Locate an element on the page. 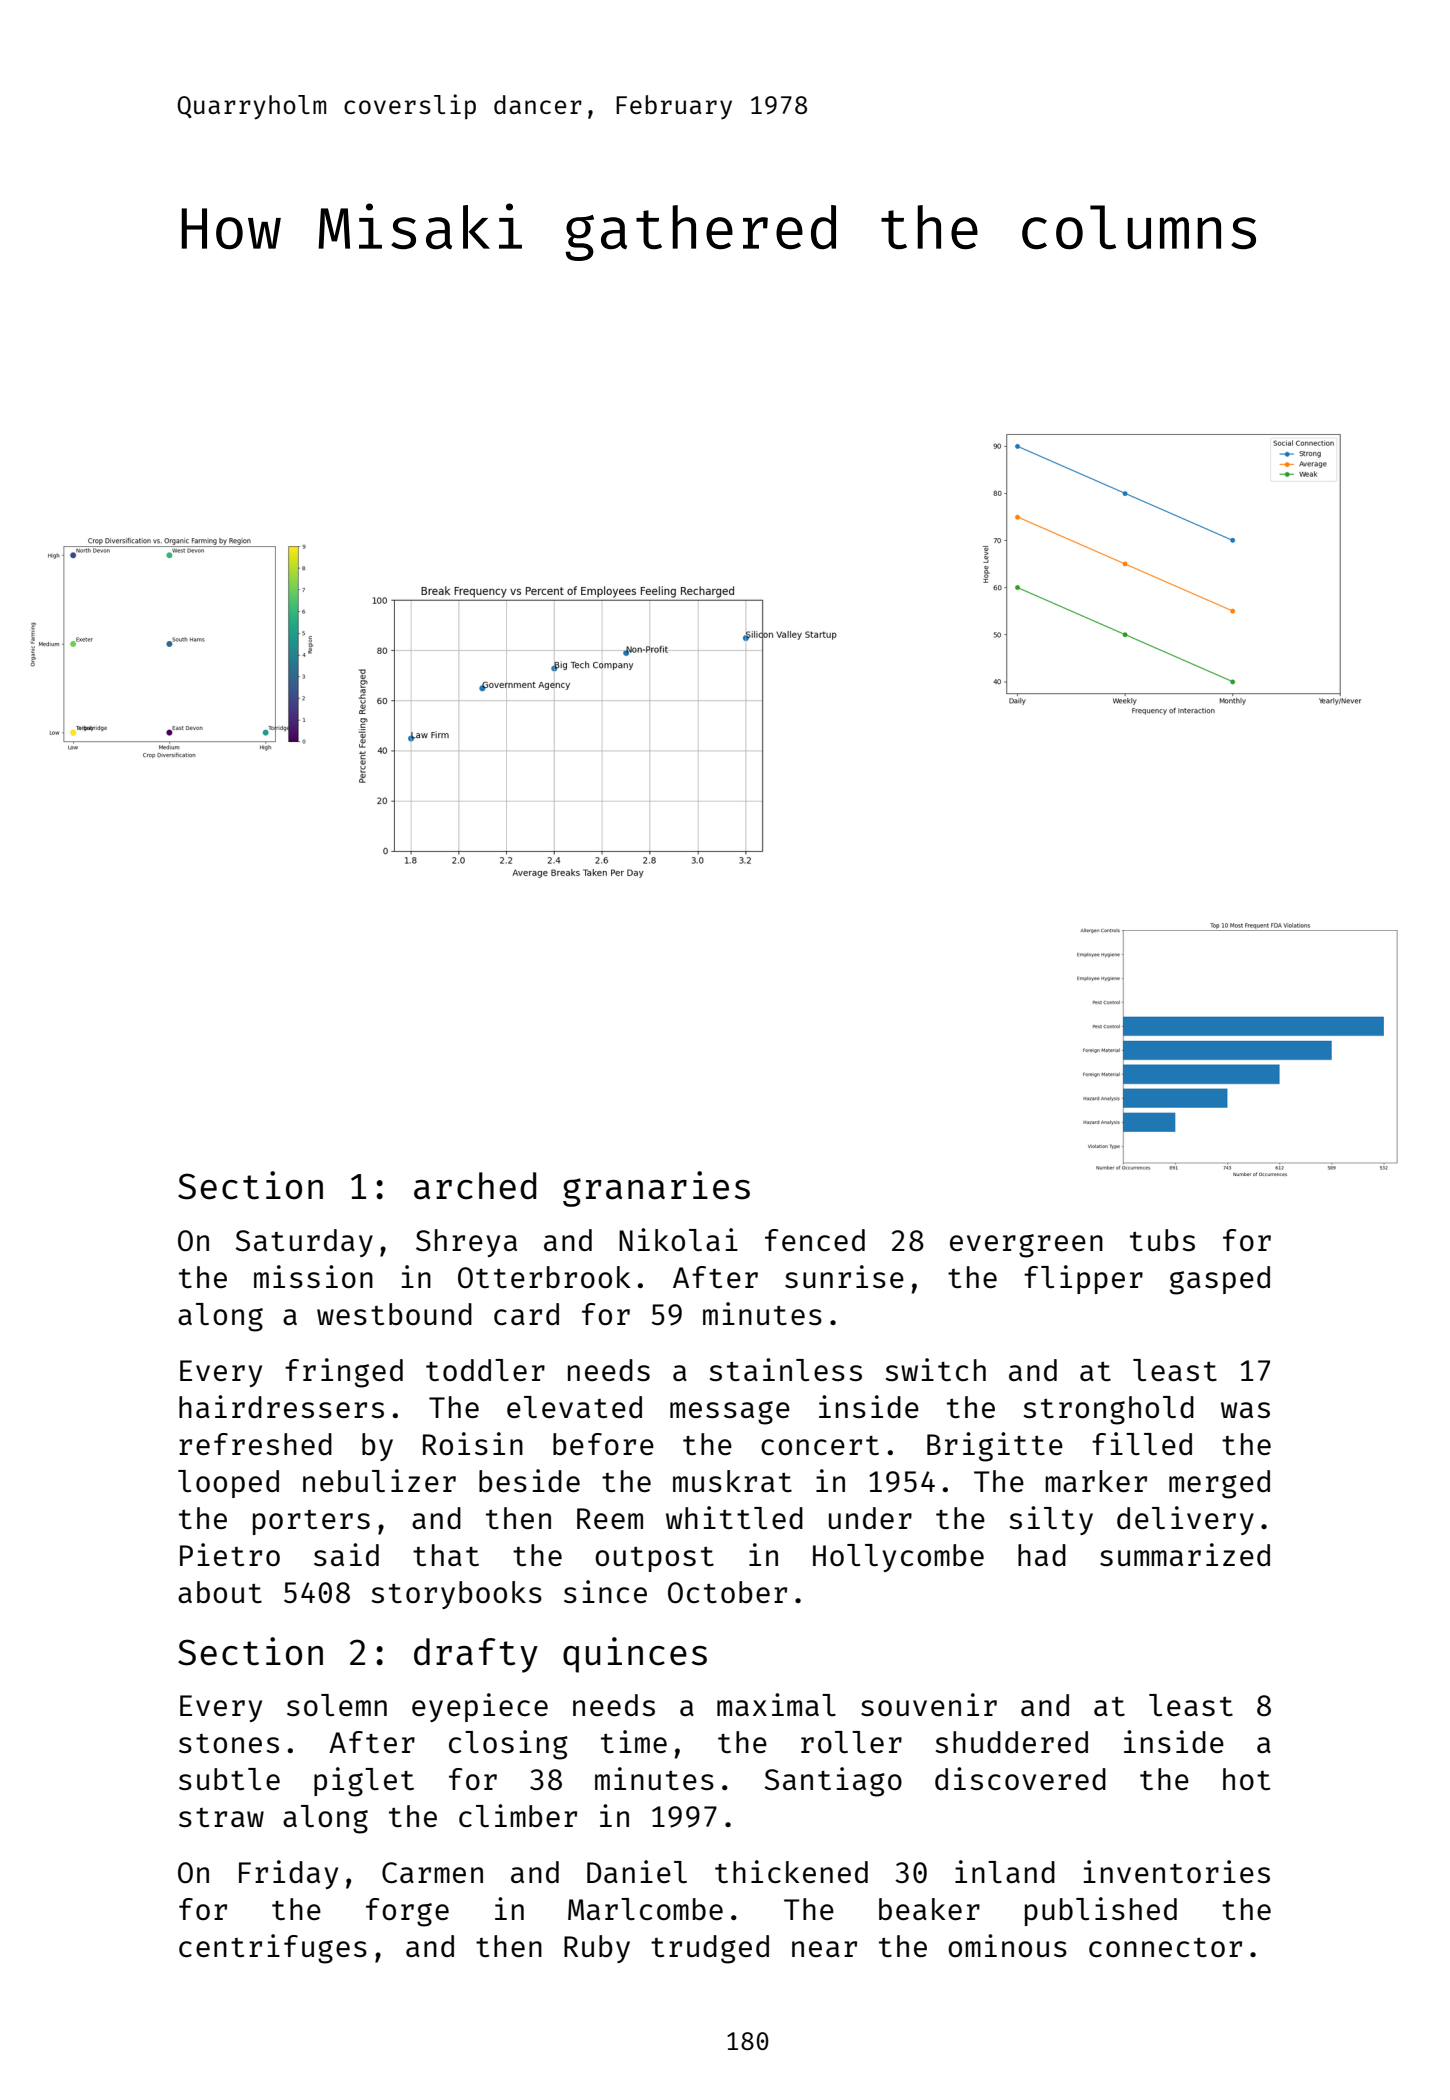 This document has height=2100, width=1450. filled is located at coordinates (1142, 1443).
